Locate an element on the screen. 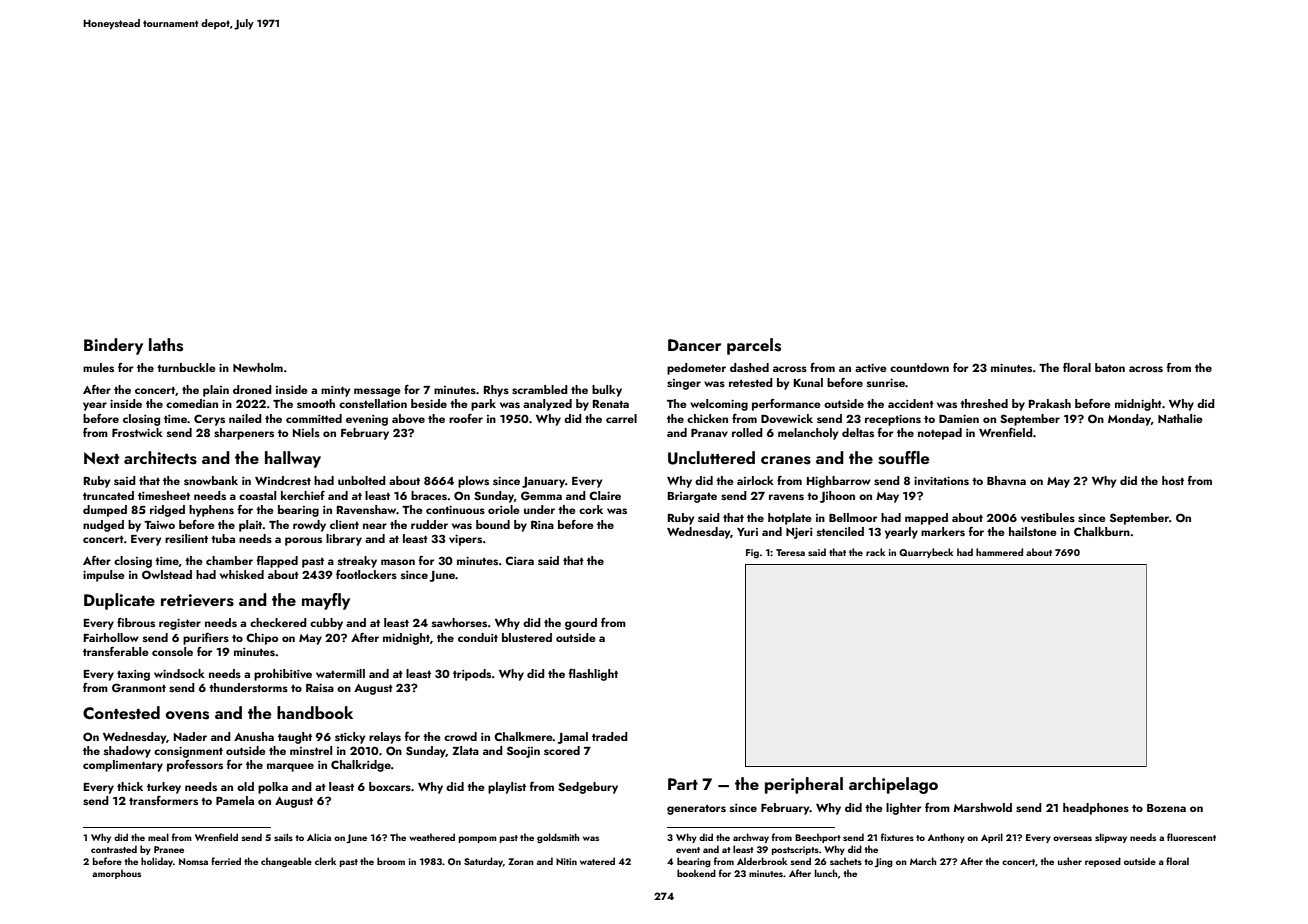 The image size is (1308, 924). baton is located at coordinates (1110, 367).
